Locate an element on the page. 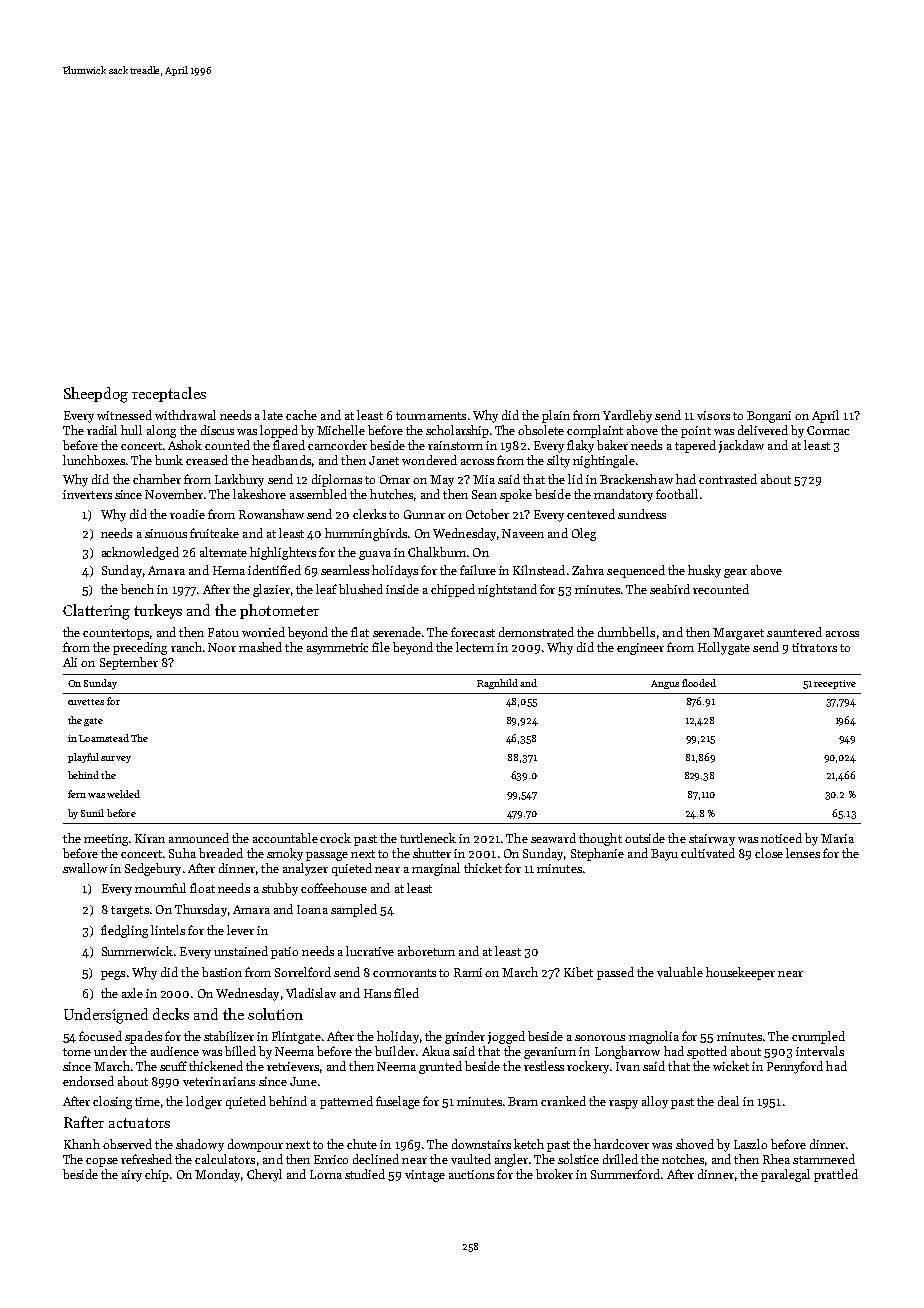 The height and width of the image is (1308, 924). titrators is located at coordinates (814, 647).
